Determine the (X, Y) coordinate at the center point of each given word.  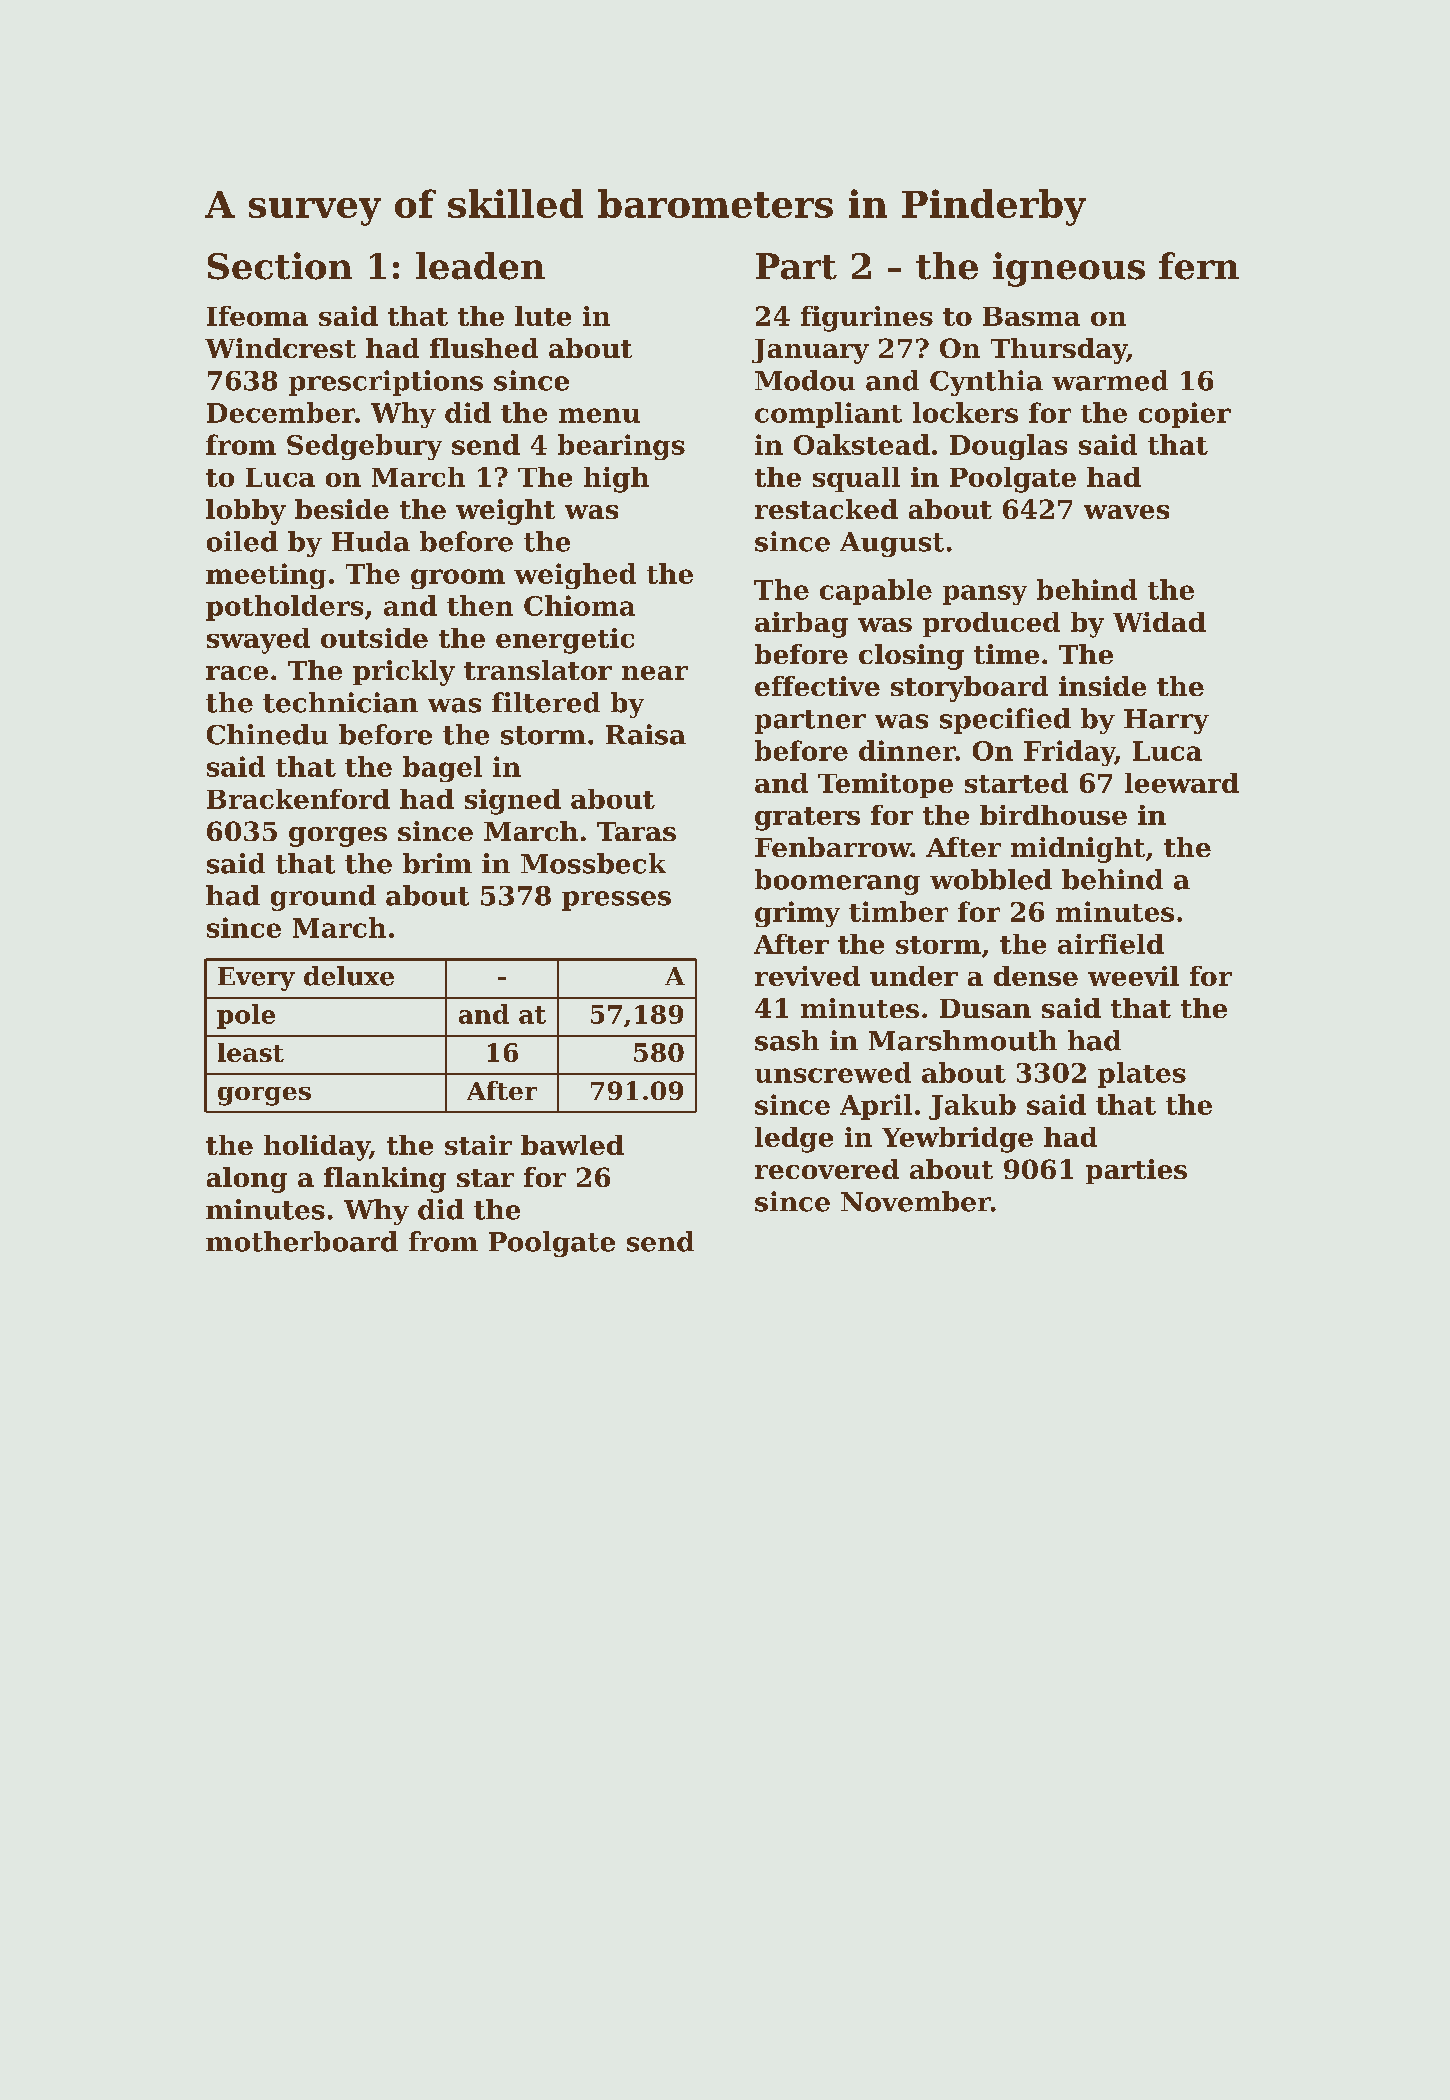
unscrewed (833, 1072)
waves (1126, 512)
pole (246, 1016)
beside (342, 509)
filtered (546, 702)
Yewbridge (957, 1140)
